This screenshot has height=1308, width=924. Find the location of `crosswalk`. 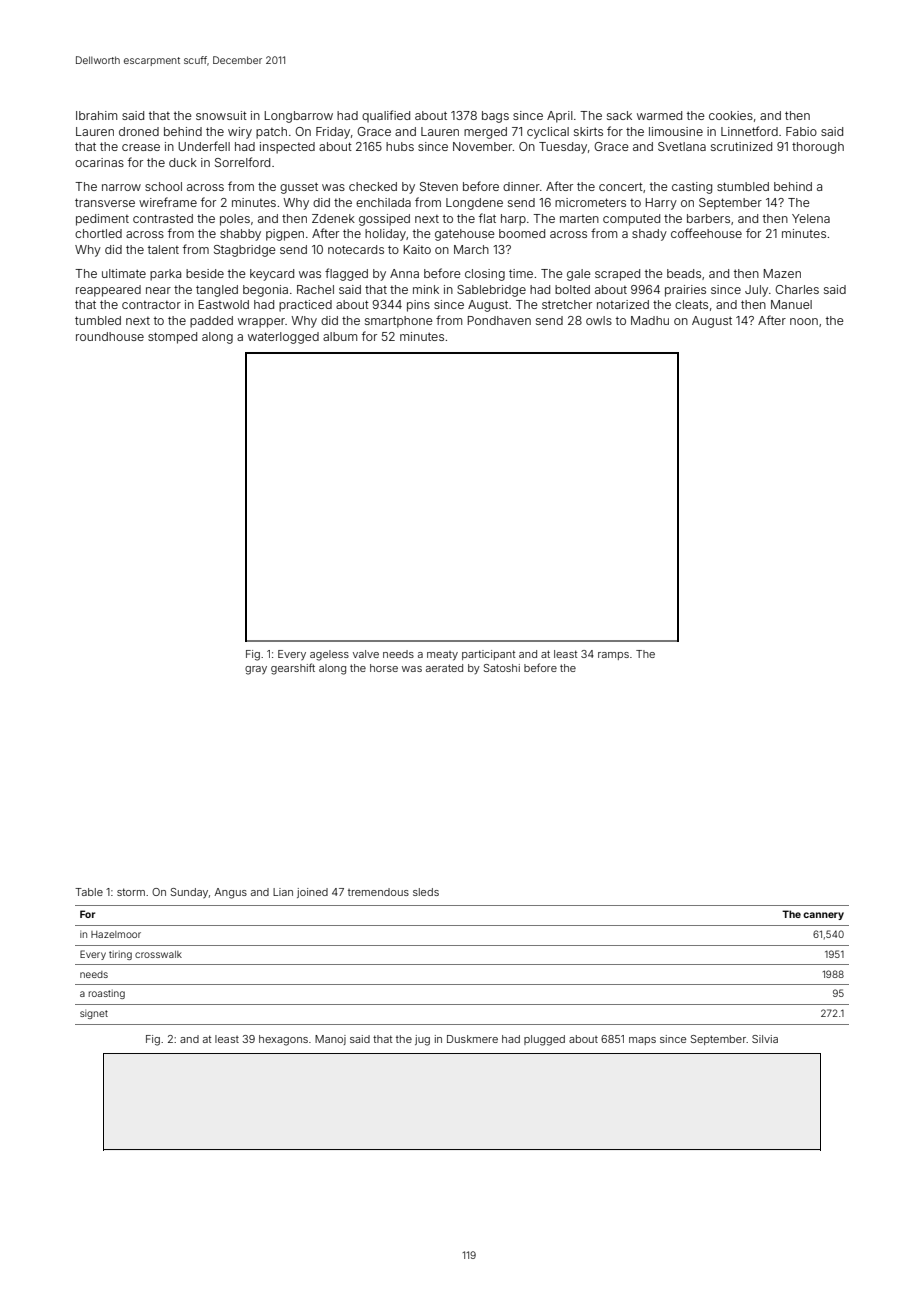

crosswalk is located at coordinates (158, 954).
